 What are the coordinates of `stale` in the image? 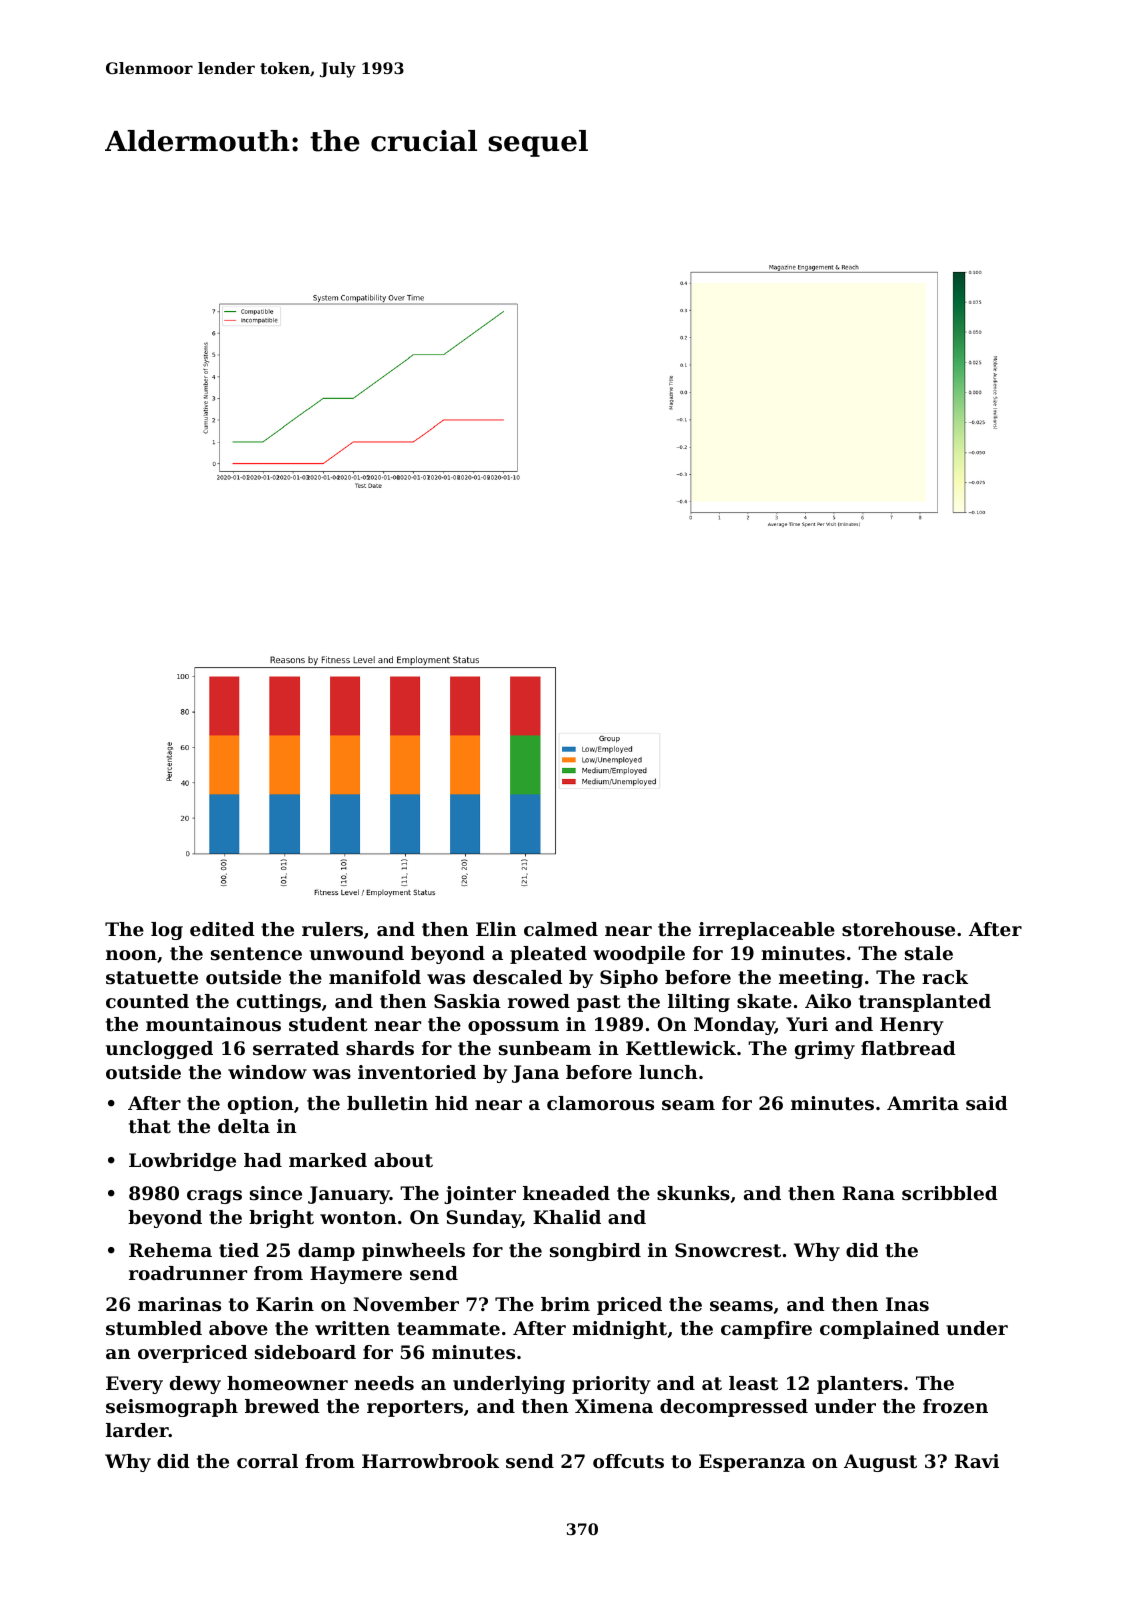 It's located at (929, 953).
